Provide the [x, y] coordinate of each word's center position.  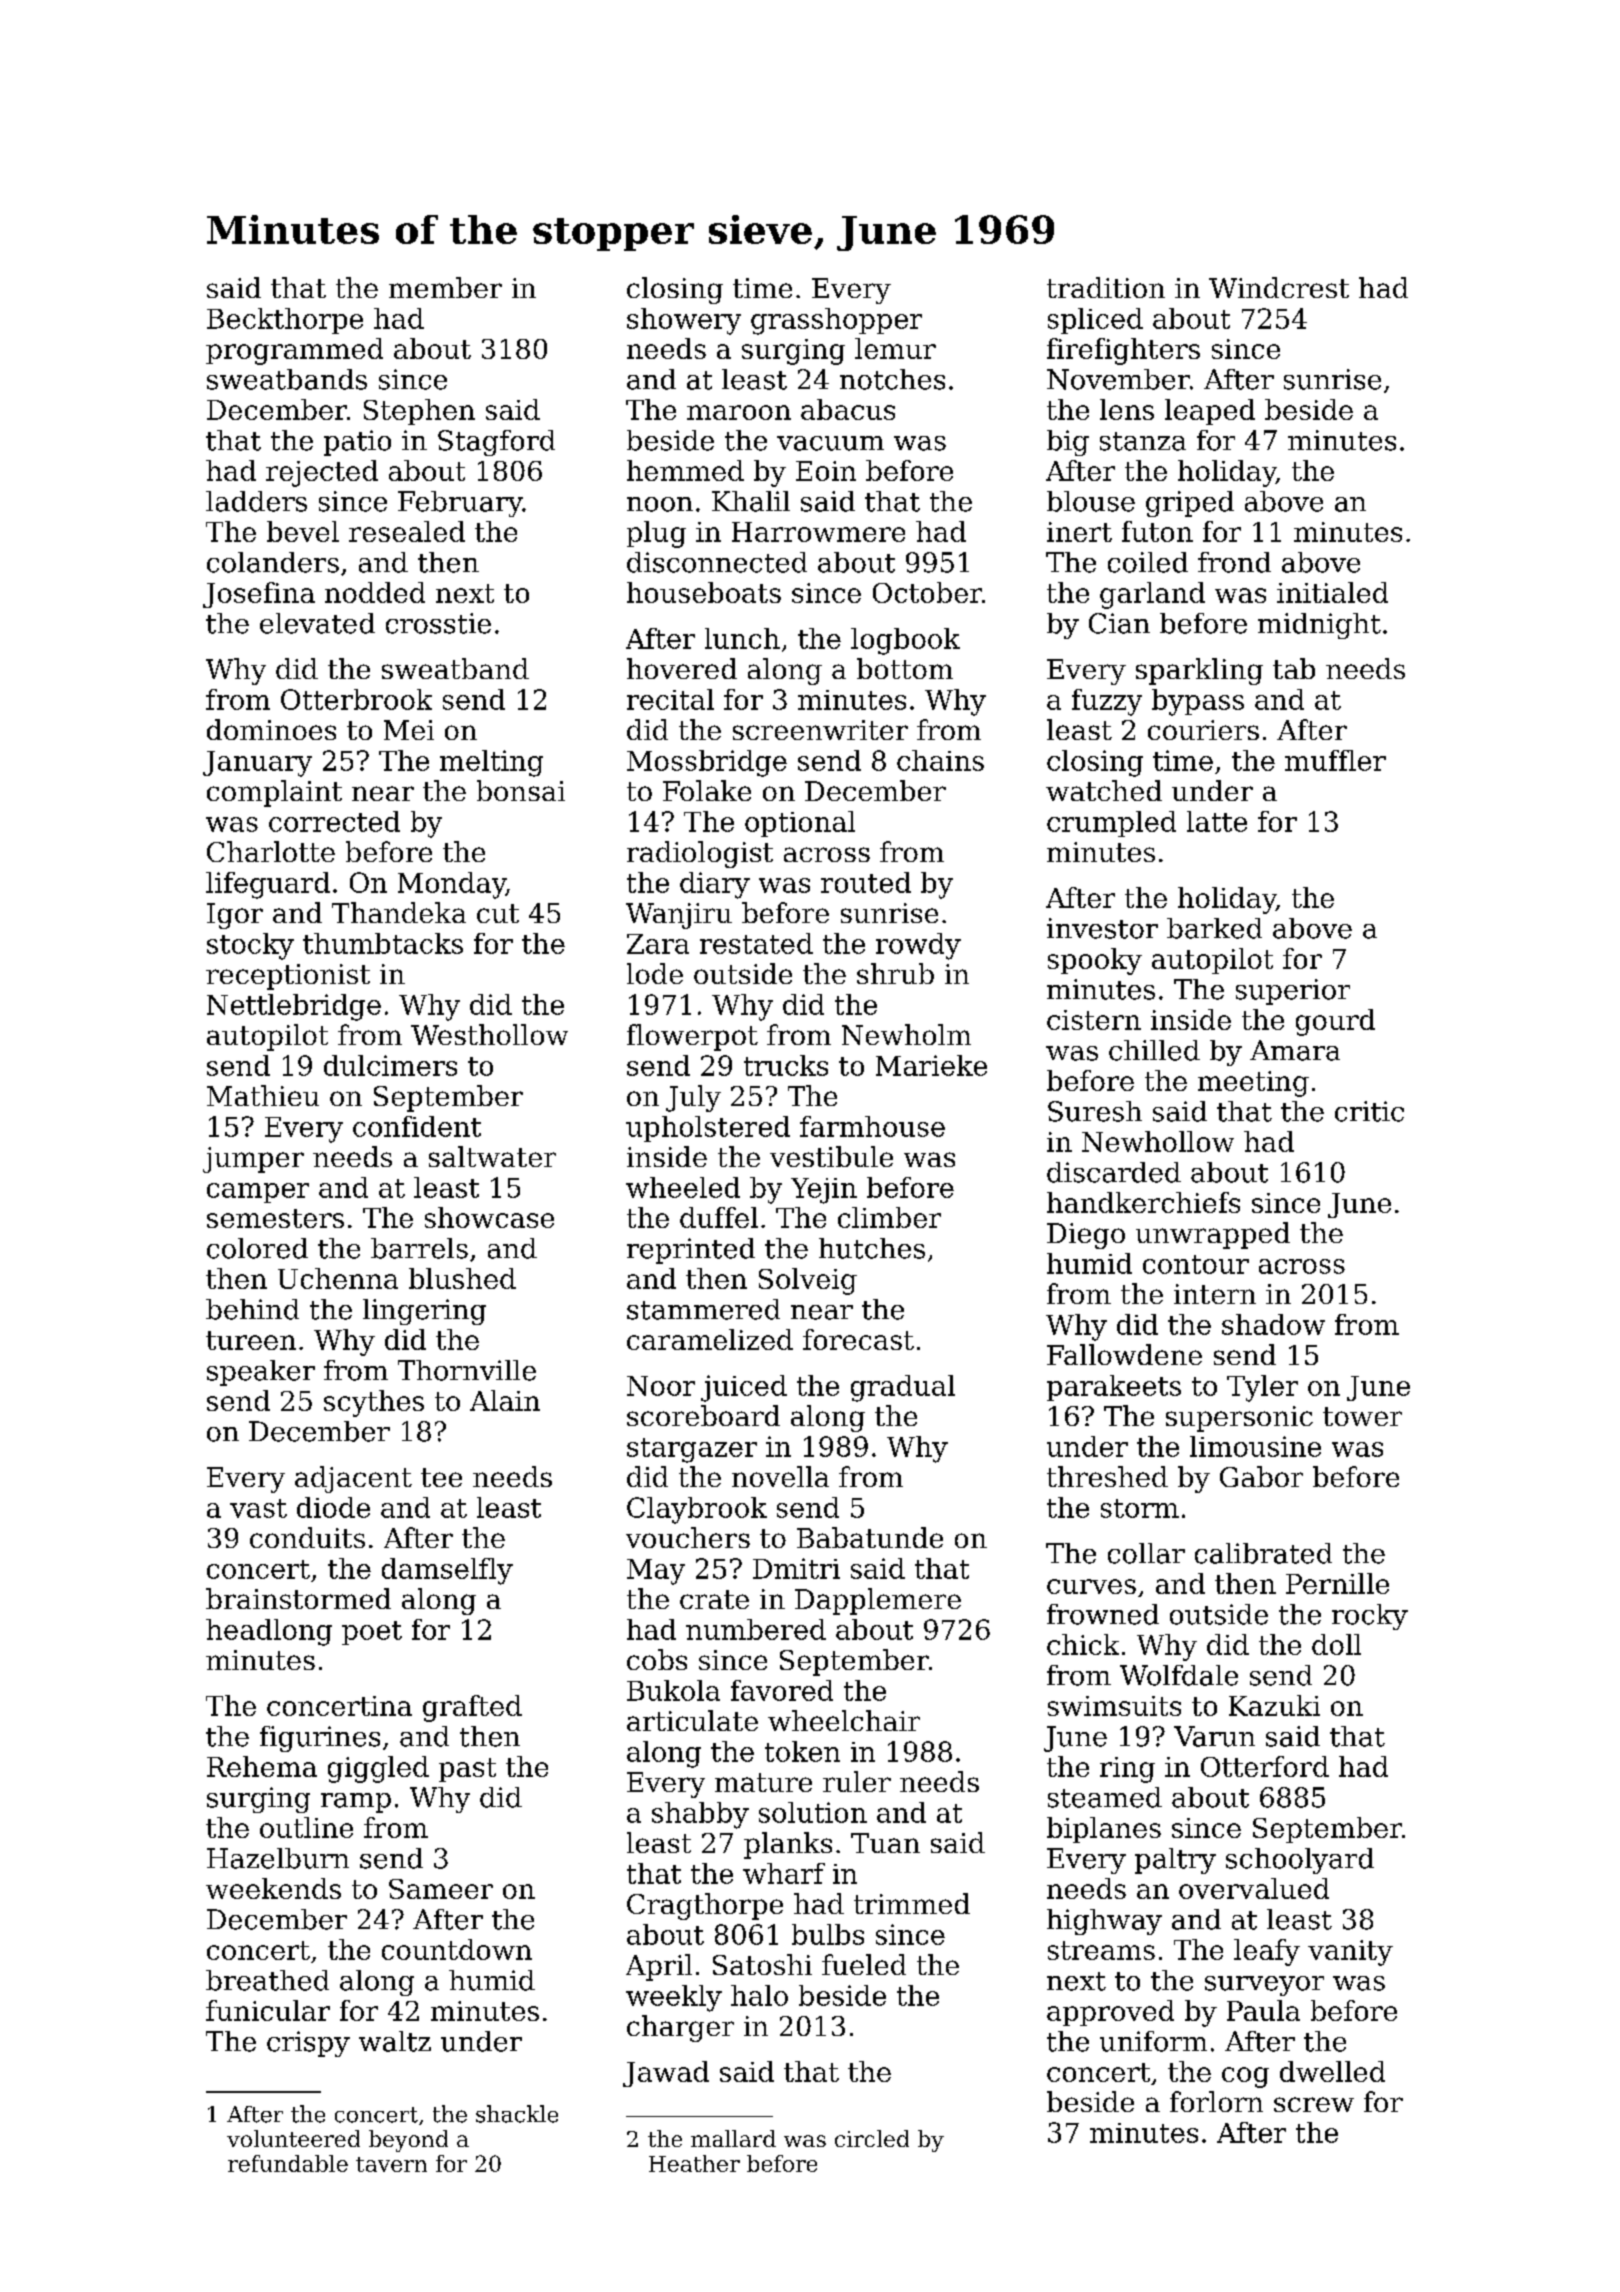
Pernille [1337, 1583]
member [445, 287]
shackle [517, 2114]
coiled [1148, 562]
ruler [857, 1781]
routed [866, 882]
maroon [739, 412]
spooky [1095, 961]
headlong [269, 1632]
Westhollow [489, 1034]
